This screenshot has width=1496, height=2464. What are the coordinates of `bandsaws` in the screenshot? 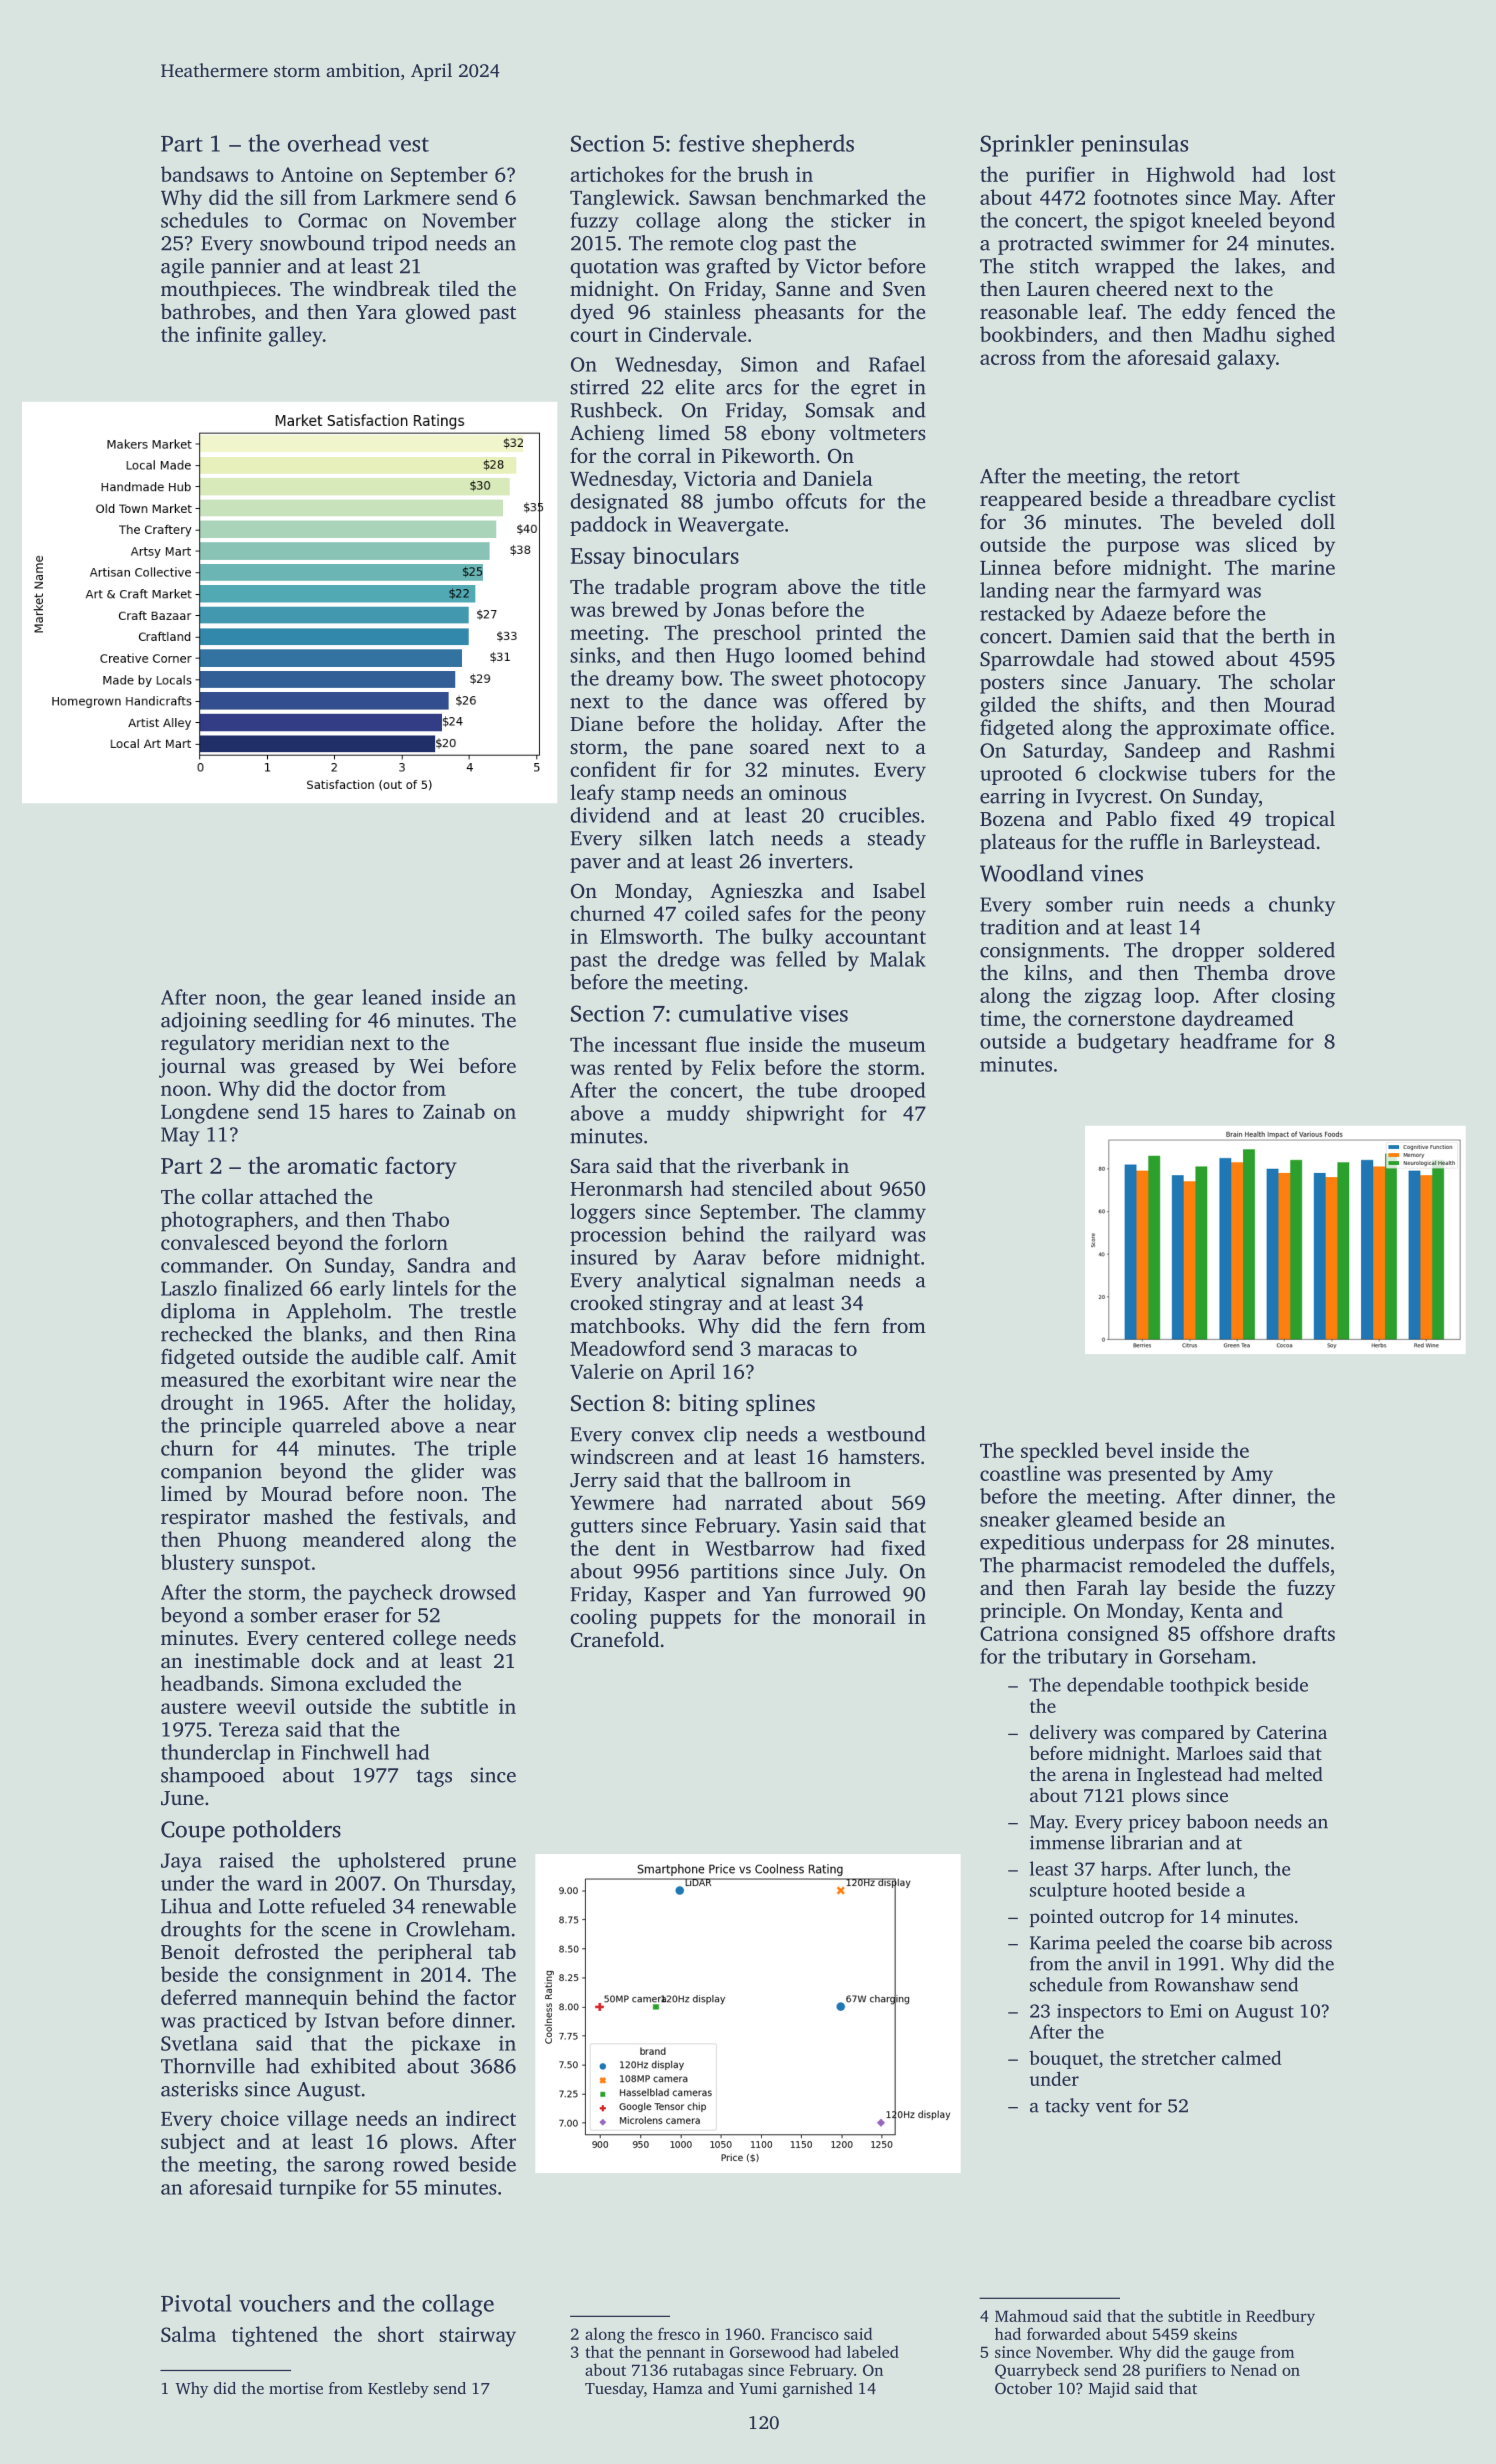 It's located at (204, 174).
